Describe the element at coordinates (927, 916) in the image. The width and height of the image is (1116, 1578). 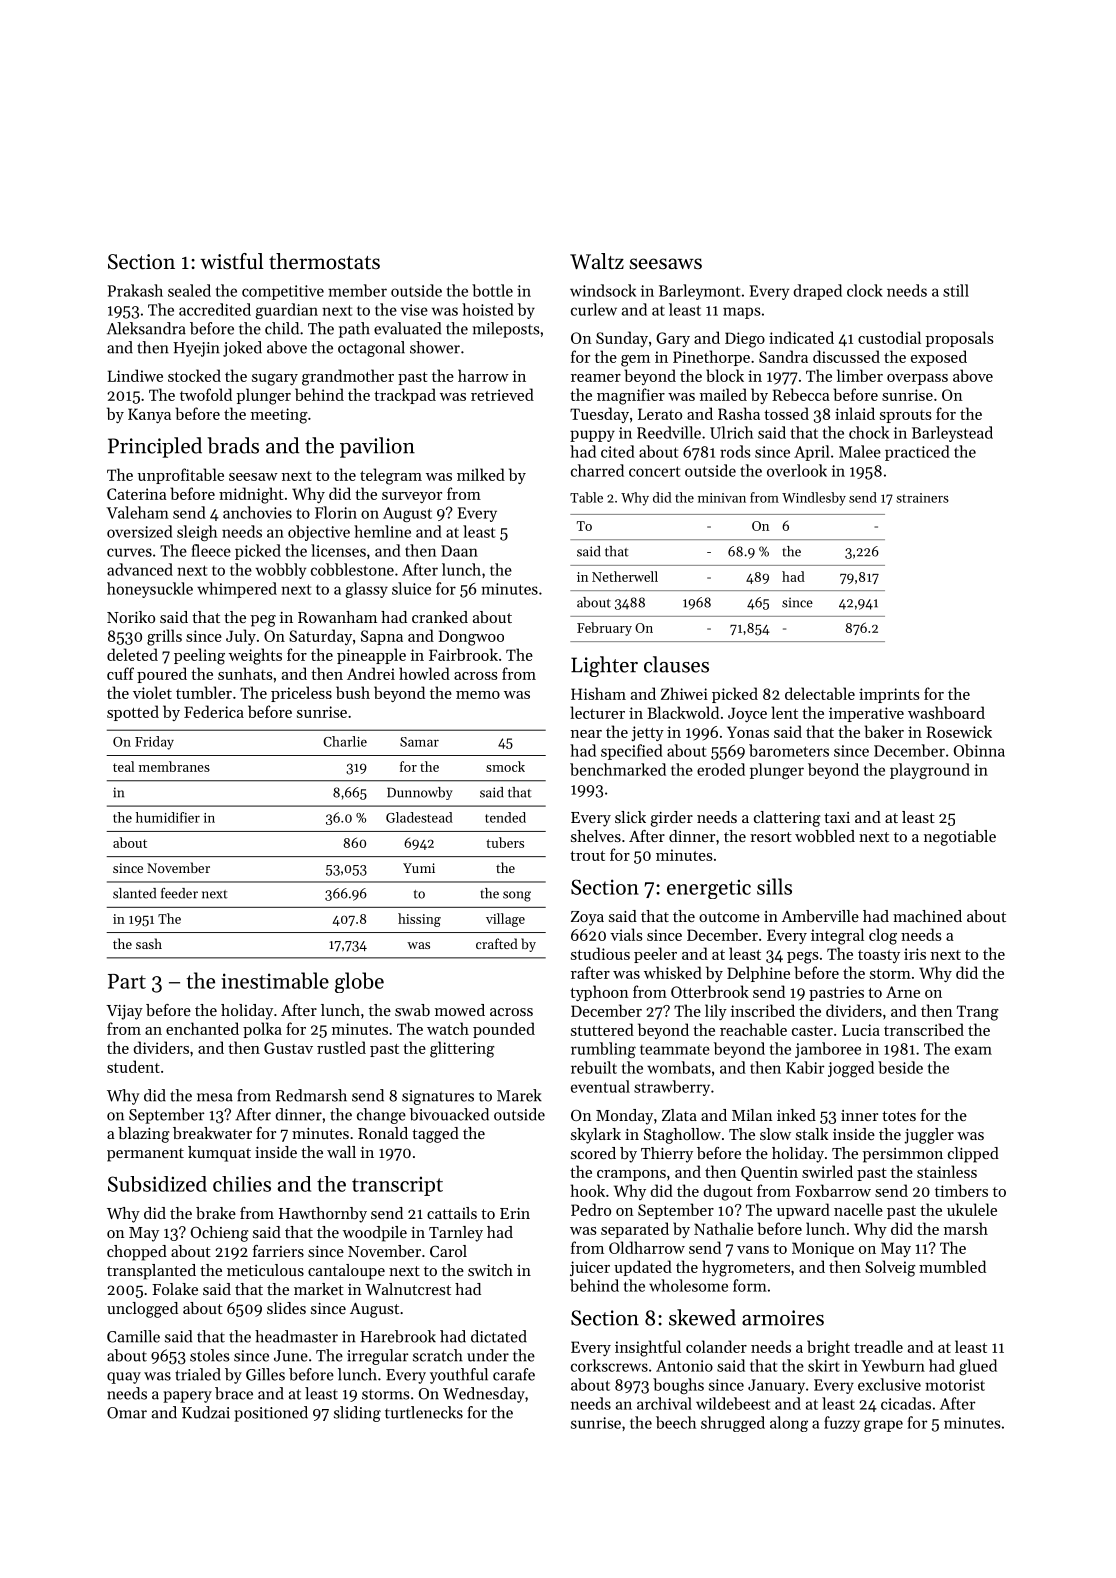
I see `machined` at that location.
